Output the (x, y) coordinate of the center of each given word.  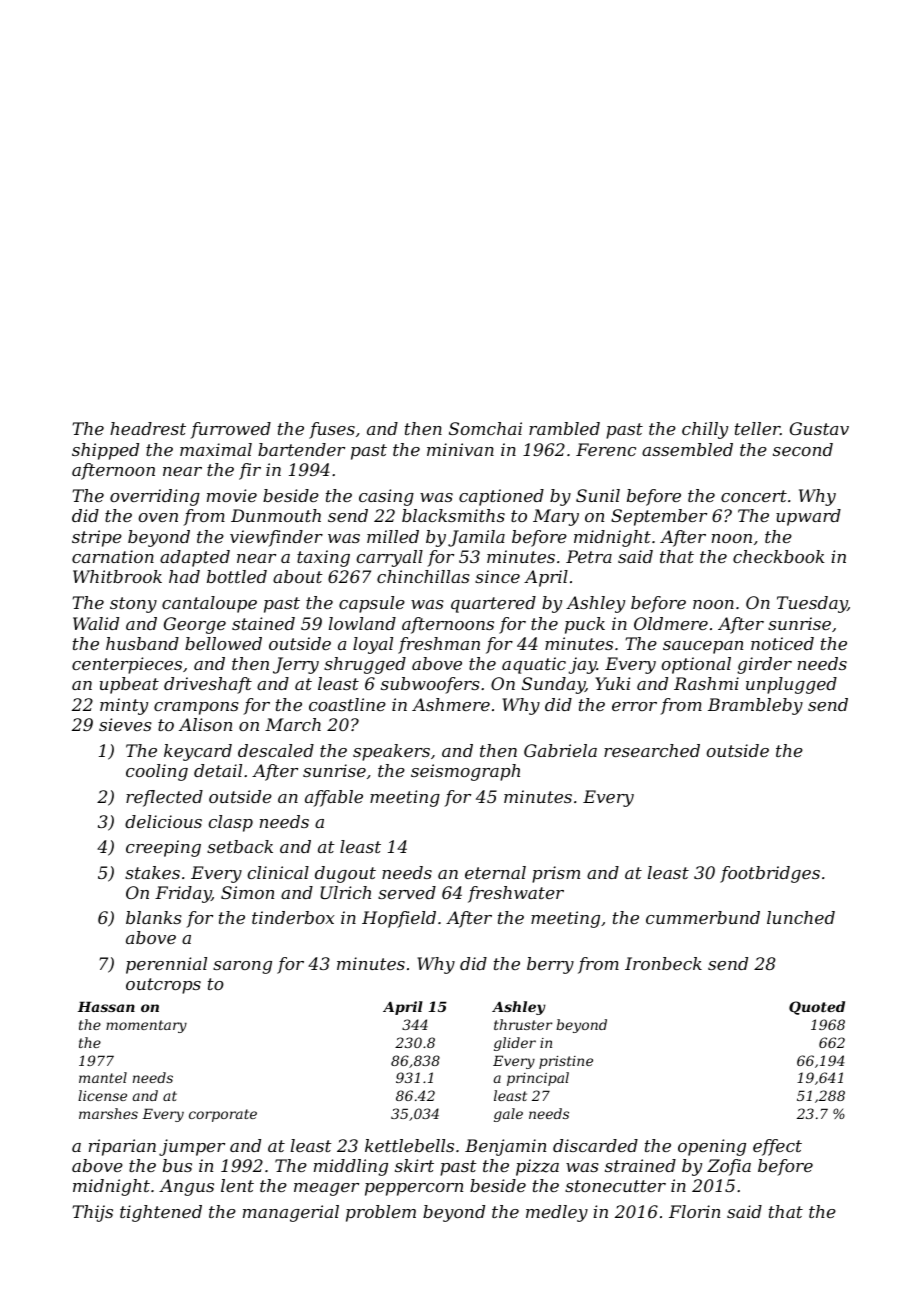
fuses (332, 430)
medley (557, 1213)
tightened (161, 1213)
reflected (164, 798)
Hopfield (399, 919)
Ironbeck (663, 963)
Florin (694, 1211)
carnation (113, 556)
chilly (705, 430)
